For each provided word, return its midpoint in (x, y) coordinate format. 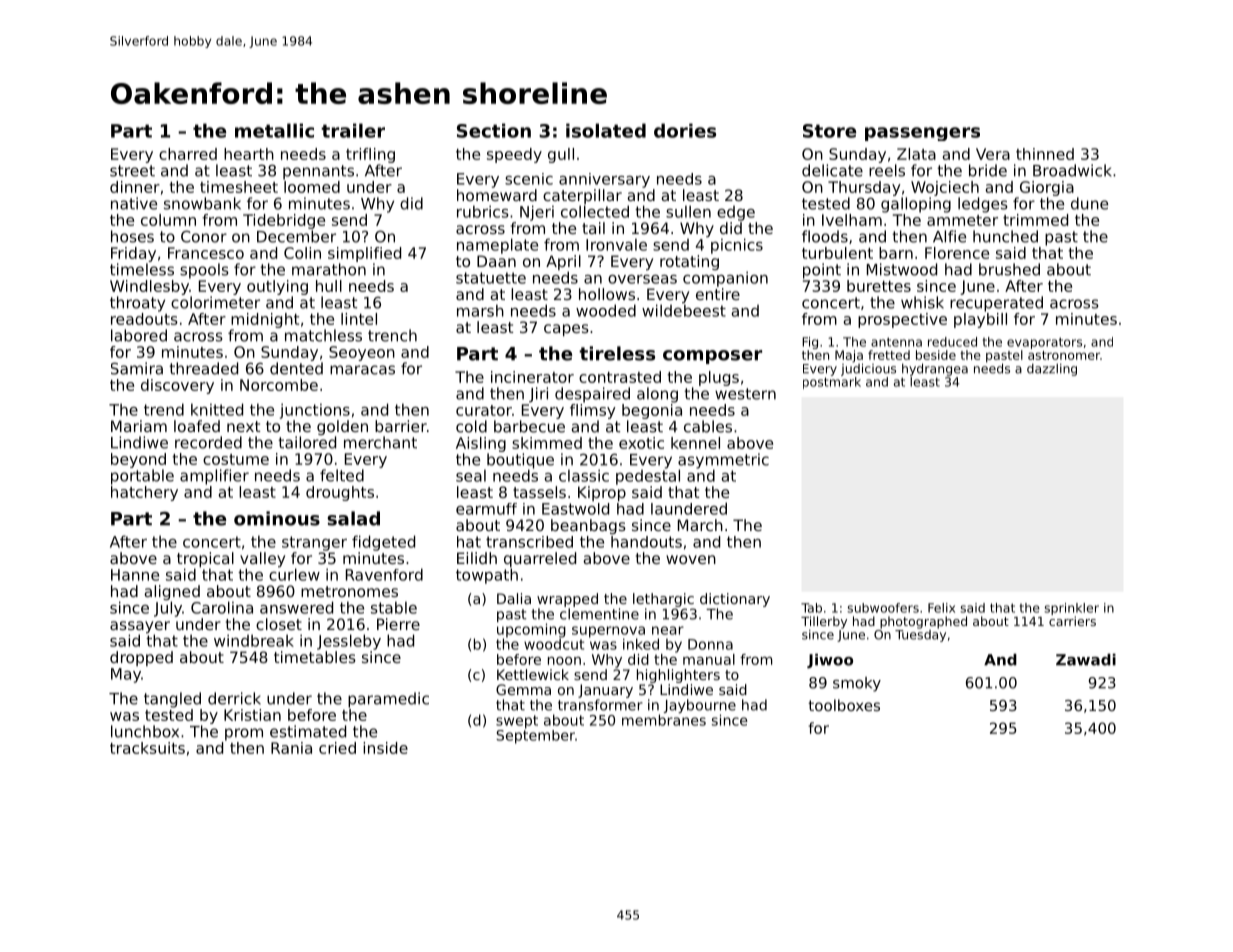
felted (342, 475)
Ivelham (852, 220)
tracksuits (147, 748)
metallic (274, 130)
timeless (142, 269)
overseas (642, 279)
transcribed (529, 542)
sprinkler (1071, 609)
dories (685, 130)
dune (1089, 203)
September (535, 737)
